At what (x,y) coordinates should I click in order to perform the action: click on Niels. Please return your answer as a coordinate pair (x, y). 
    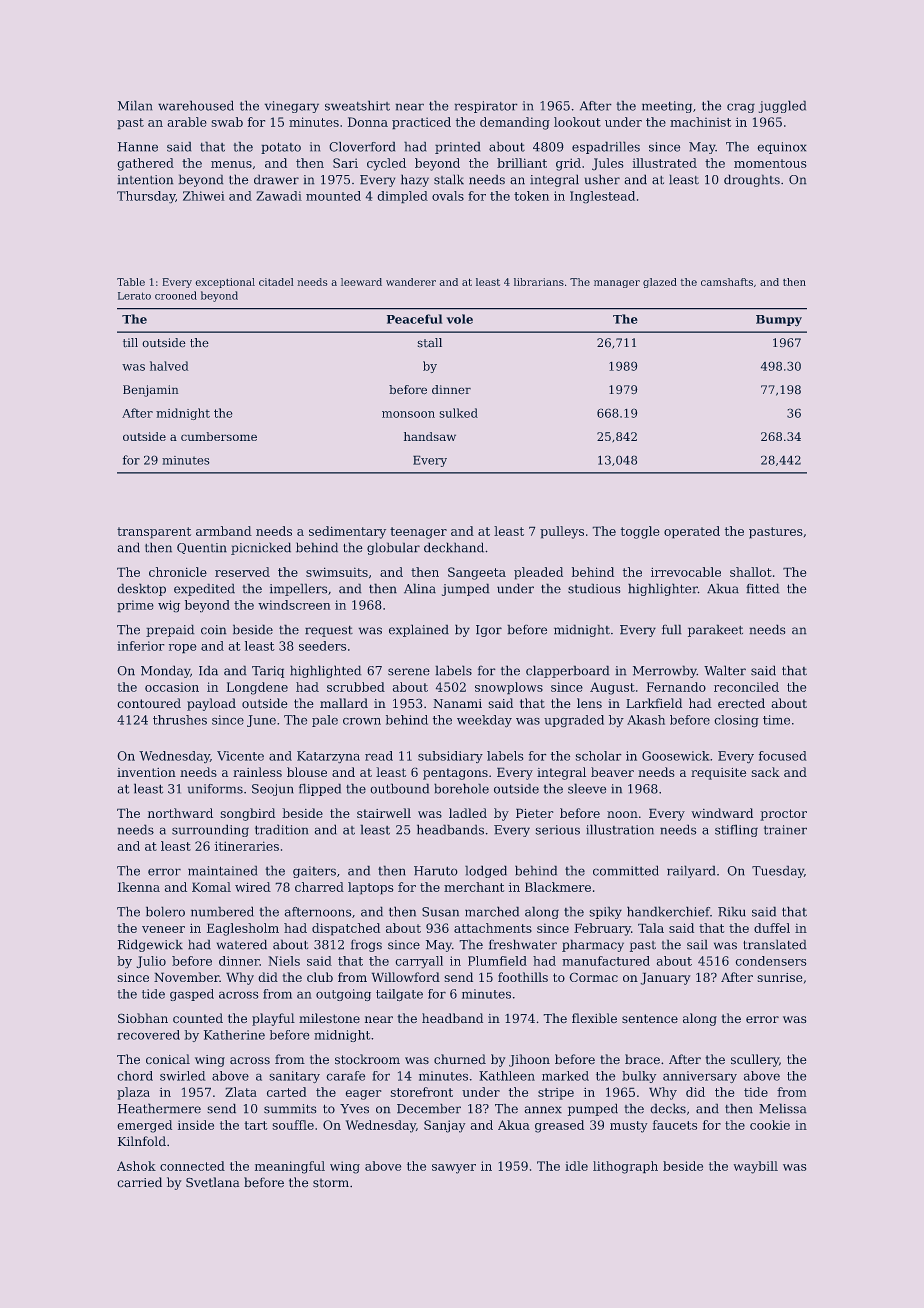
    Looking at the image, I should click on (284, 961).
